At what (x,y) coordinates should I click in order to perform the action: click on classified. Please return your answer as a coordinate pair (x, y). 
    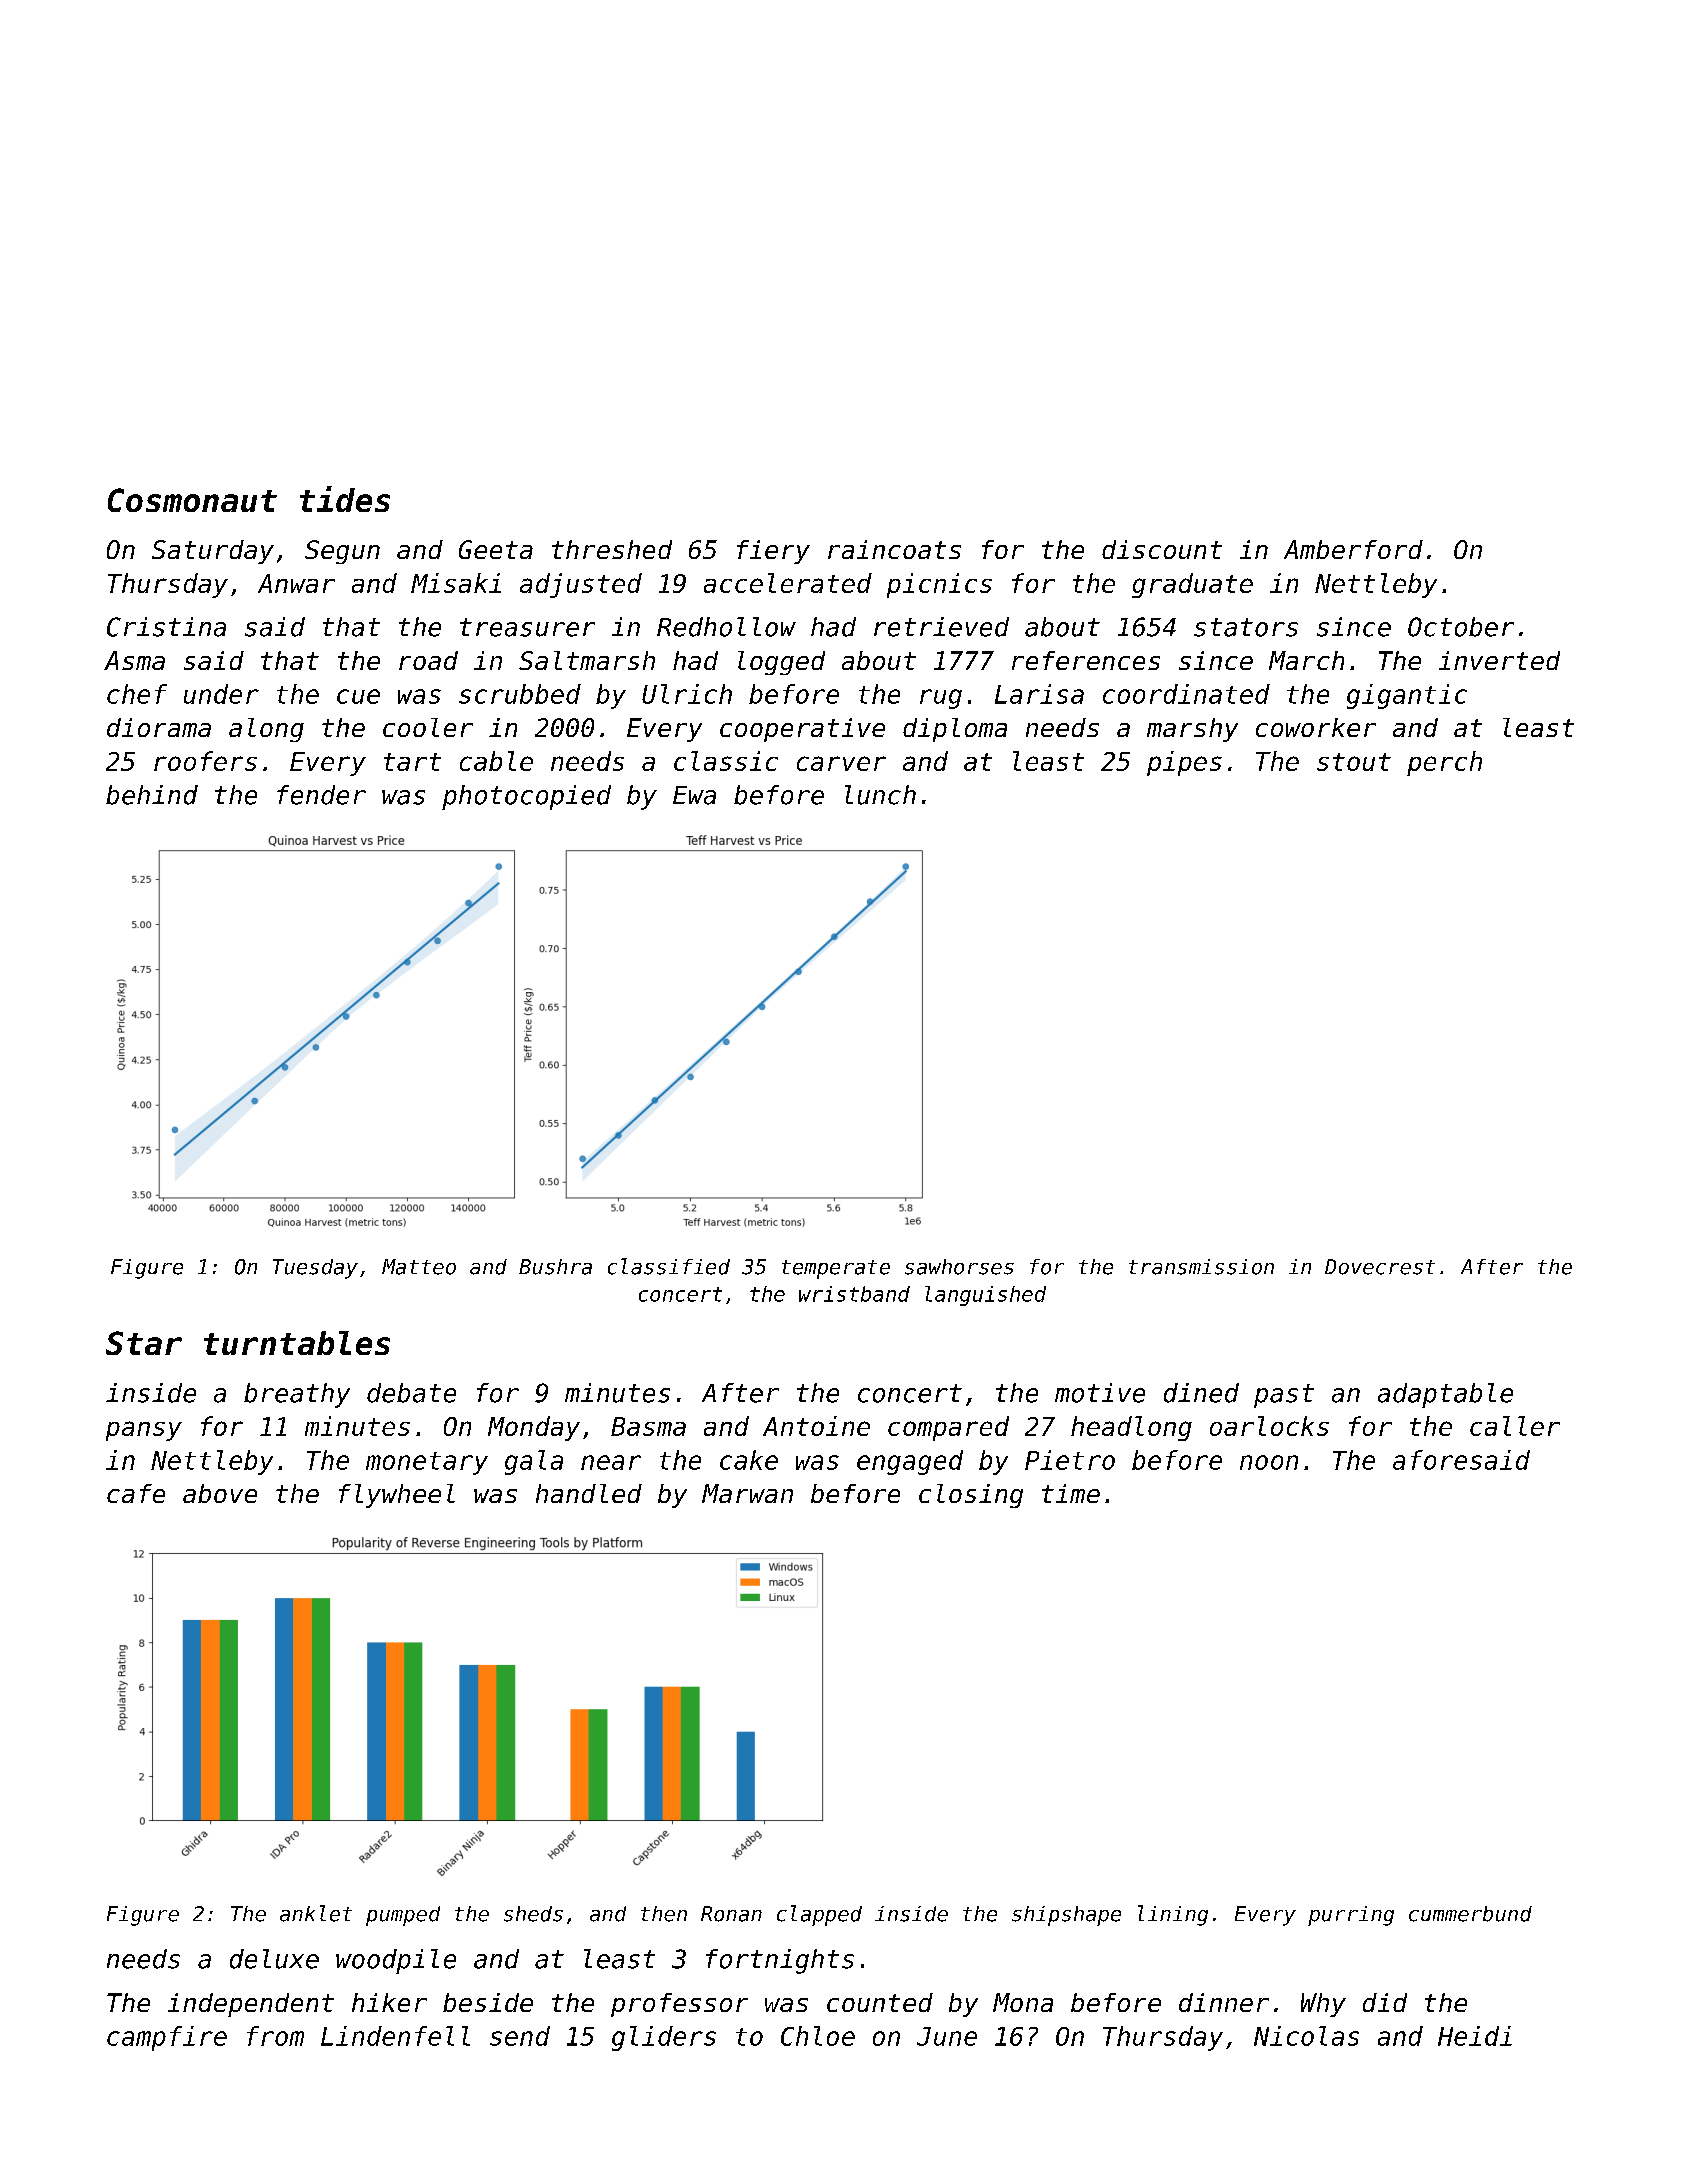
    Looking at the image, I should click on (669, 1266).
